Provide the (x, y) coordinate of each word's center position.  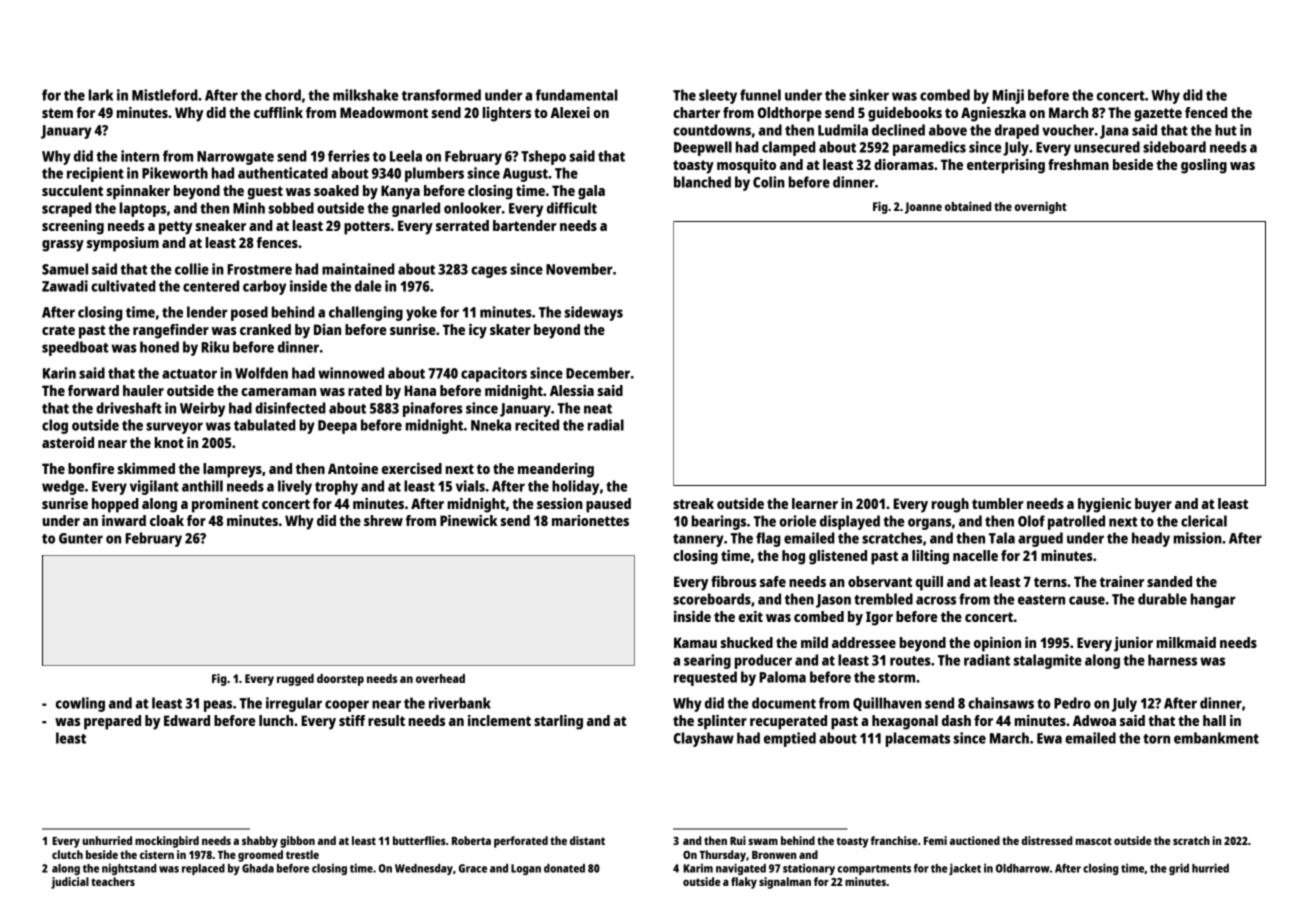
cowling (80, 704)
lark (101, 95)
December (598, 373)
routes (910, 661)
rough (950, 505)
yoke (421, 313)
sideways (594, 313)
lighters (507, 114)
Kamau (695, 642)
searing (707, 661)
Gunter (81, 538)
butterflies (419, 840)
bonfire (91, 468)
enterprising (1006, 166)
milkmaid (1186, 642)
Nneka (491, 425)
